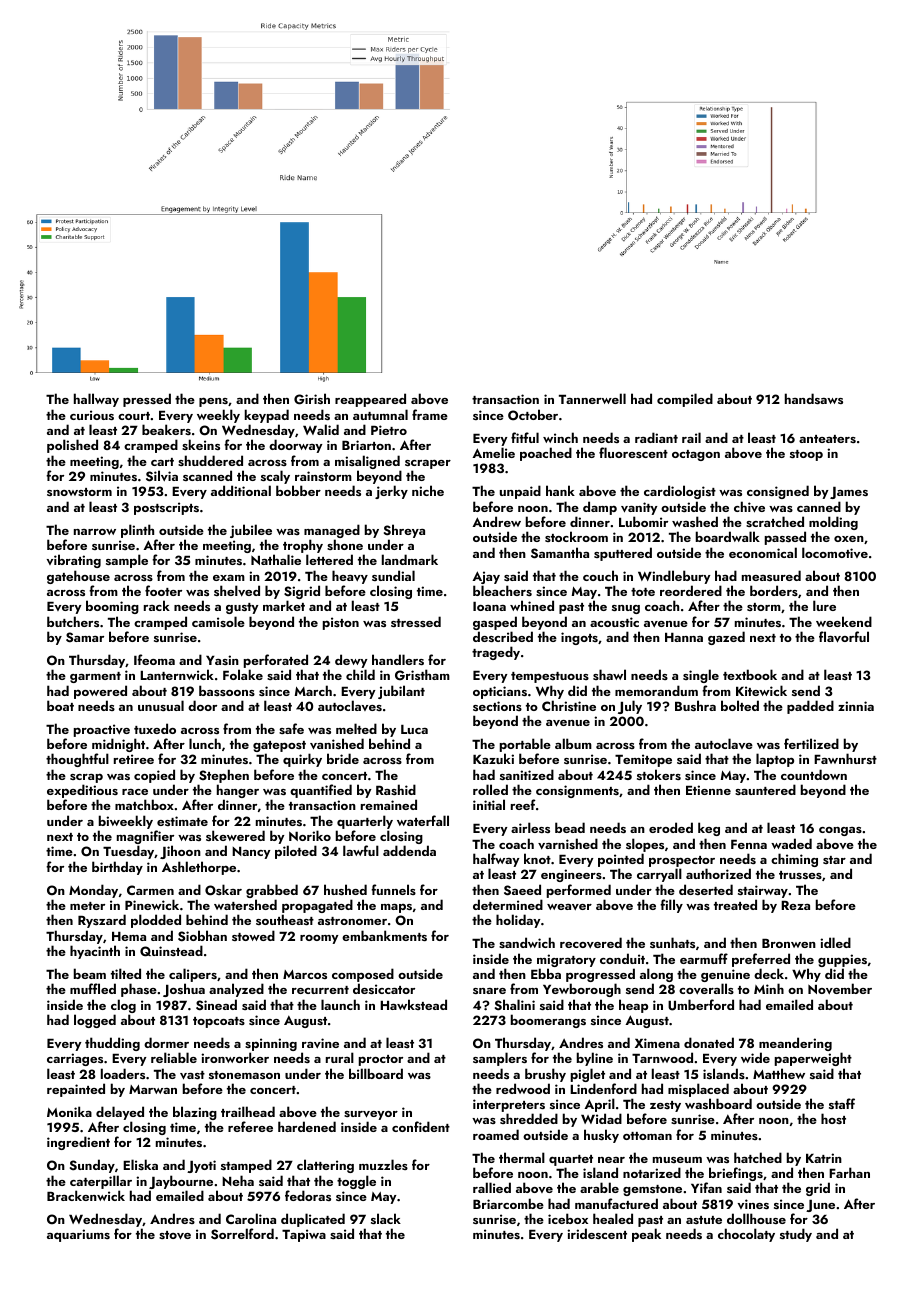 The width and height of the screenshot is (924, 1308). Describe the element at coordinates (409, 851) in the screenshot. I see `addenda` at that location.
